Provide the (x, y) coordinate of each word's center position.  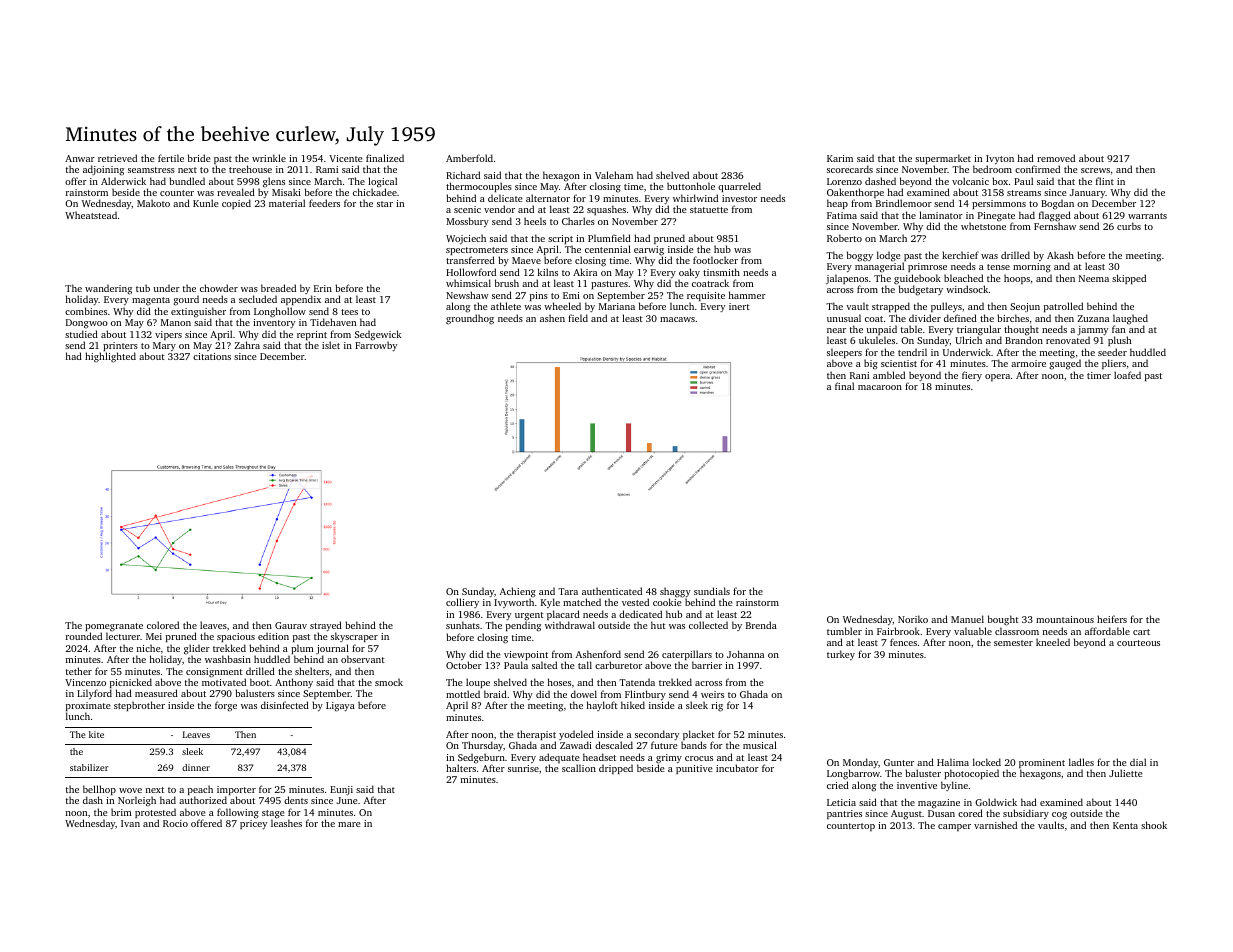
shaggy (675, 592)
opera (997, 377)
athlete (506, 306)
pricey (253, 824)
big (871, 364)
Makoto (153, 203)
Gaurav (291, 625)
